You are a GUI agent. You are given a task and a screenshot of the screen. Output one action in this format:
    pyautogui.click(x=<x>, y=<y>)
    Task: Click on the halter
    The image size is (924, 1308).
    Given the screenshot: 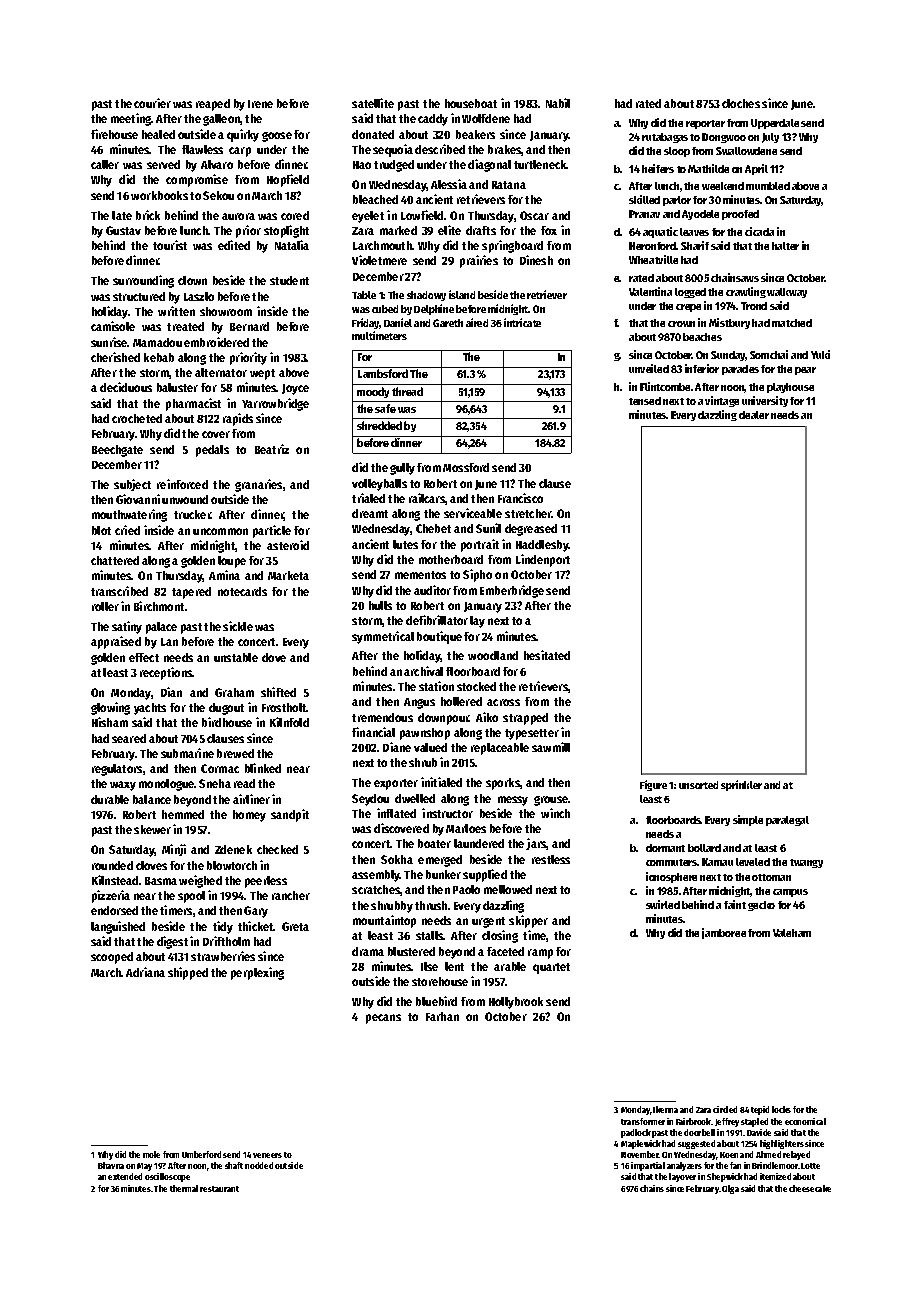 What is the action you would take?
    pyautogui.click(x=785, y=246)
